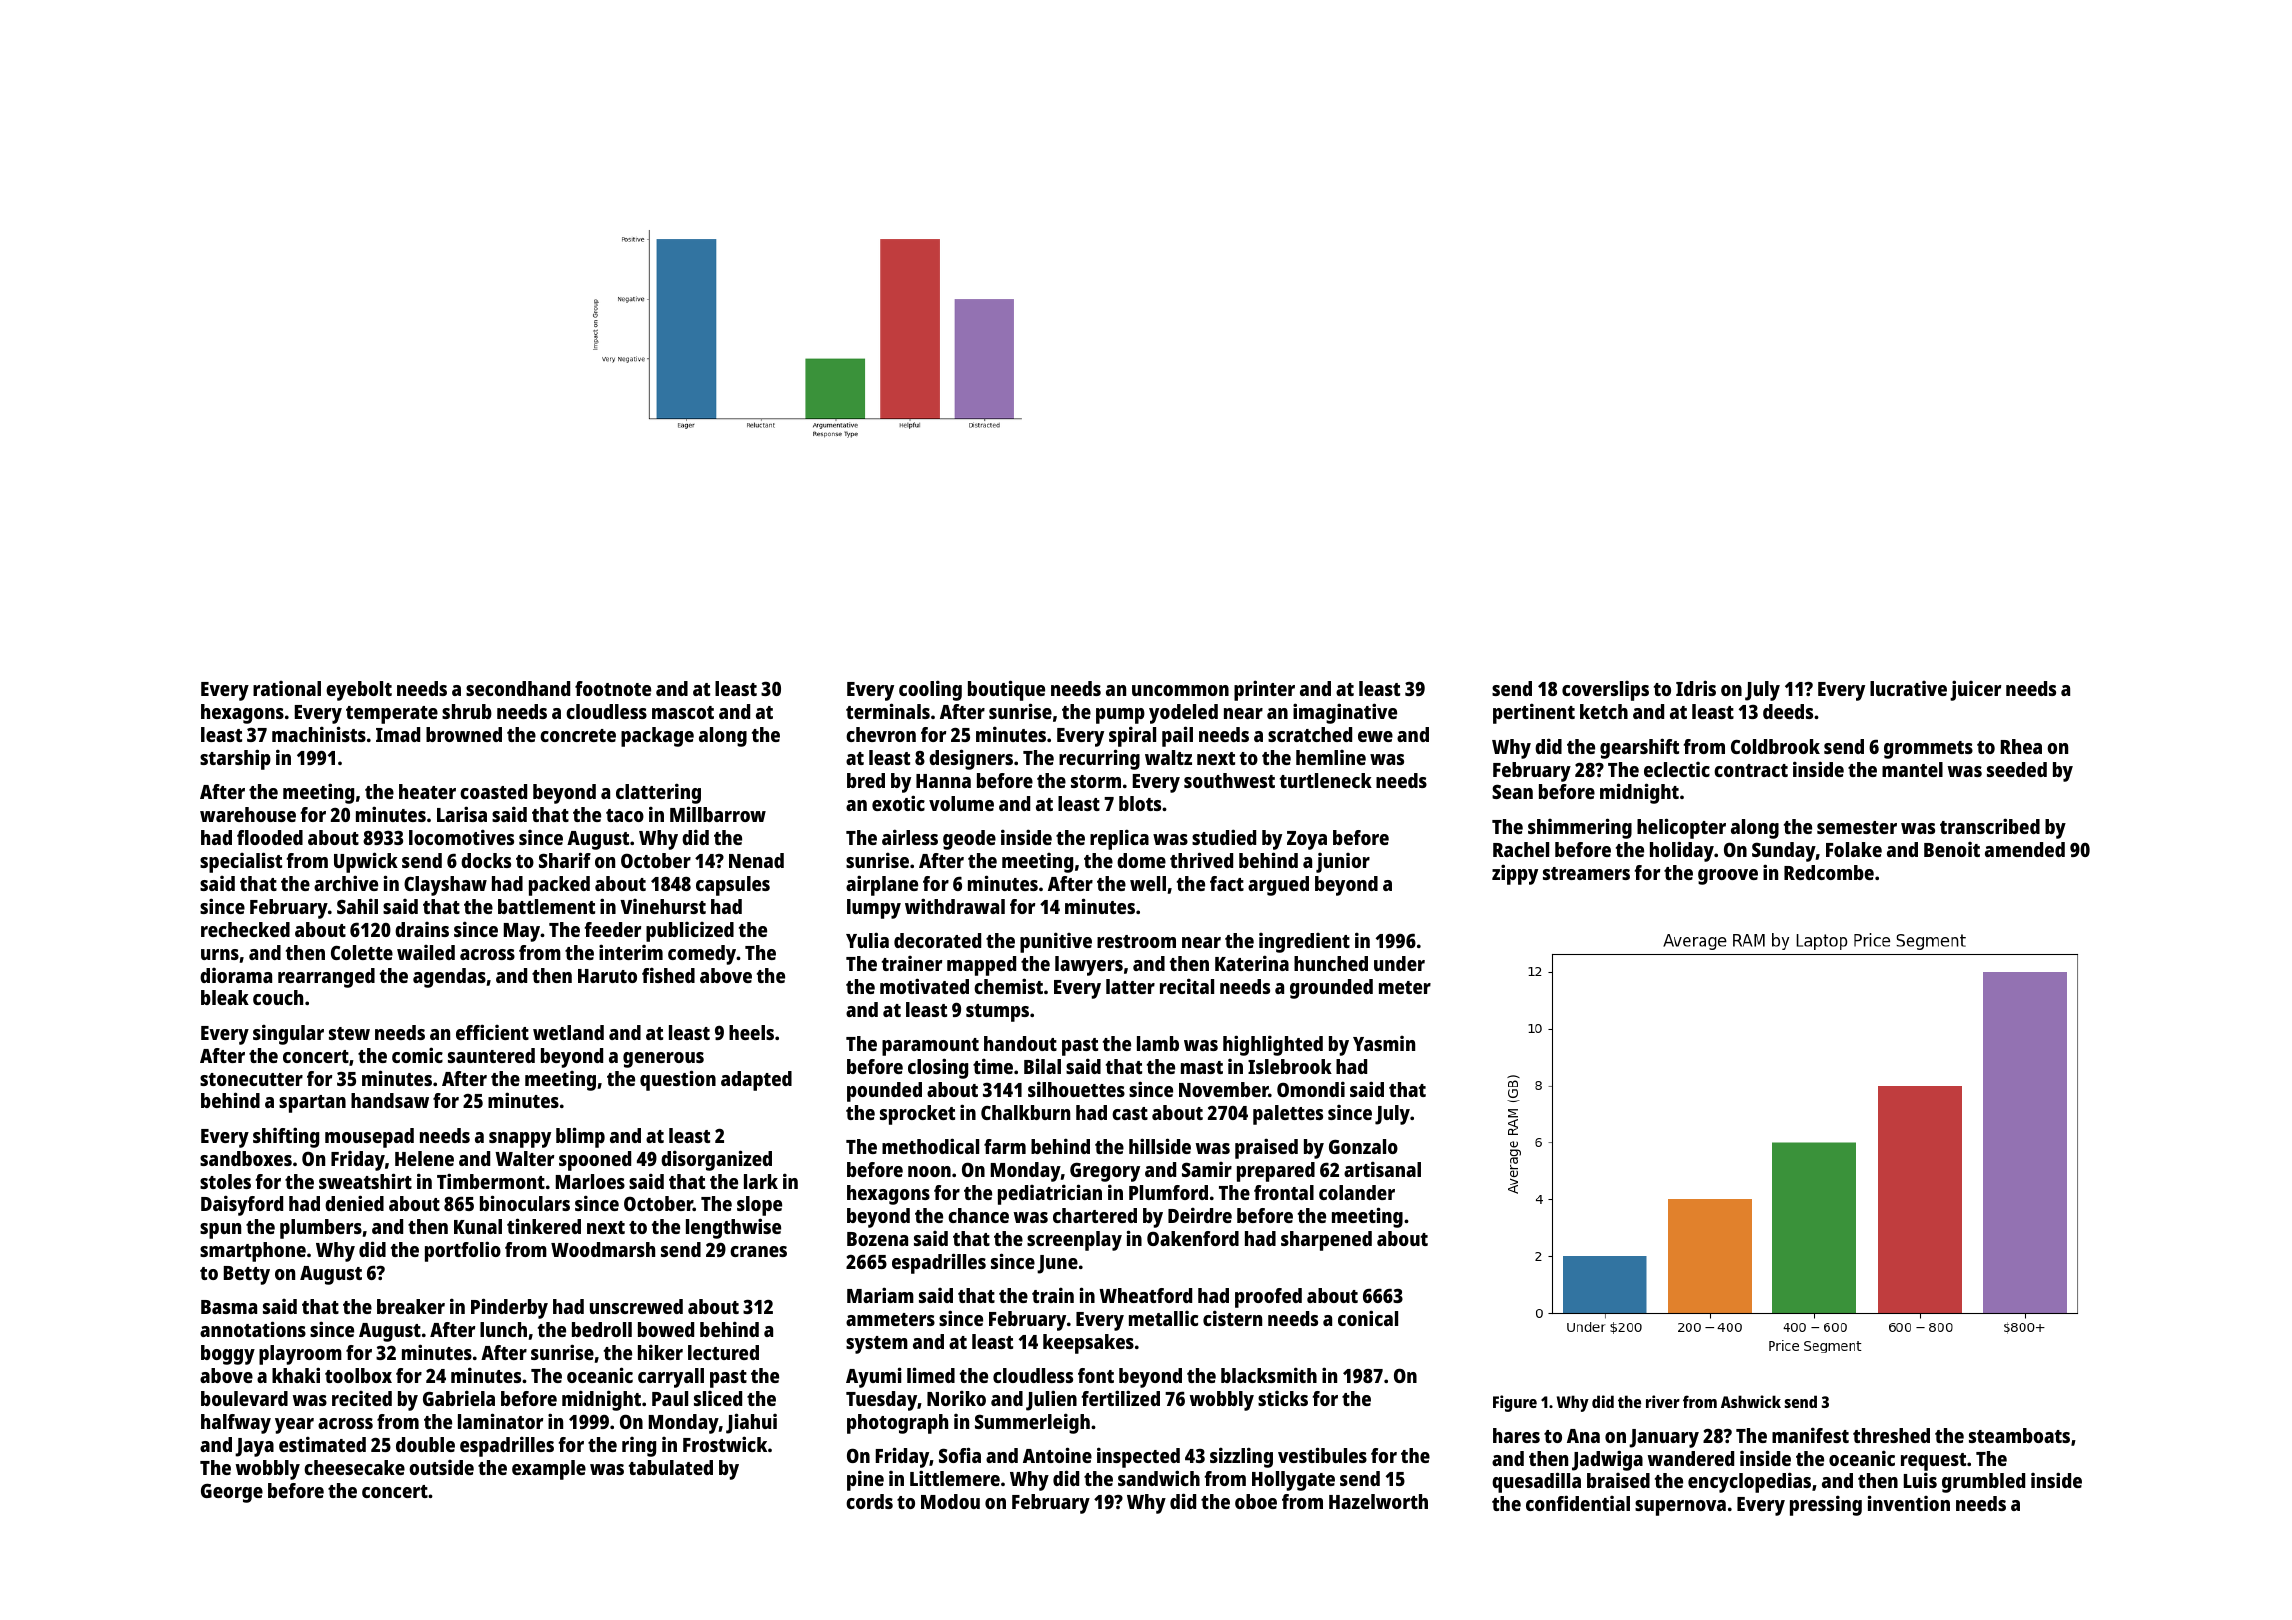 The width and height of the screenshot is (2292, 1620). Describe the element at coordinates (1382, 1169) in the screenshot. I see `artisanal` at that location.
